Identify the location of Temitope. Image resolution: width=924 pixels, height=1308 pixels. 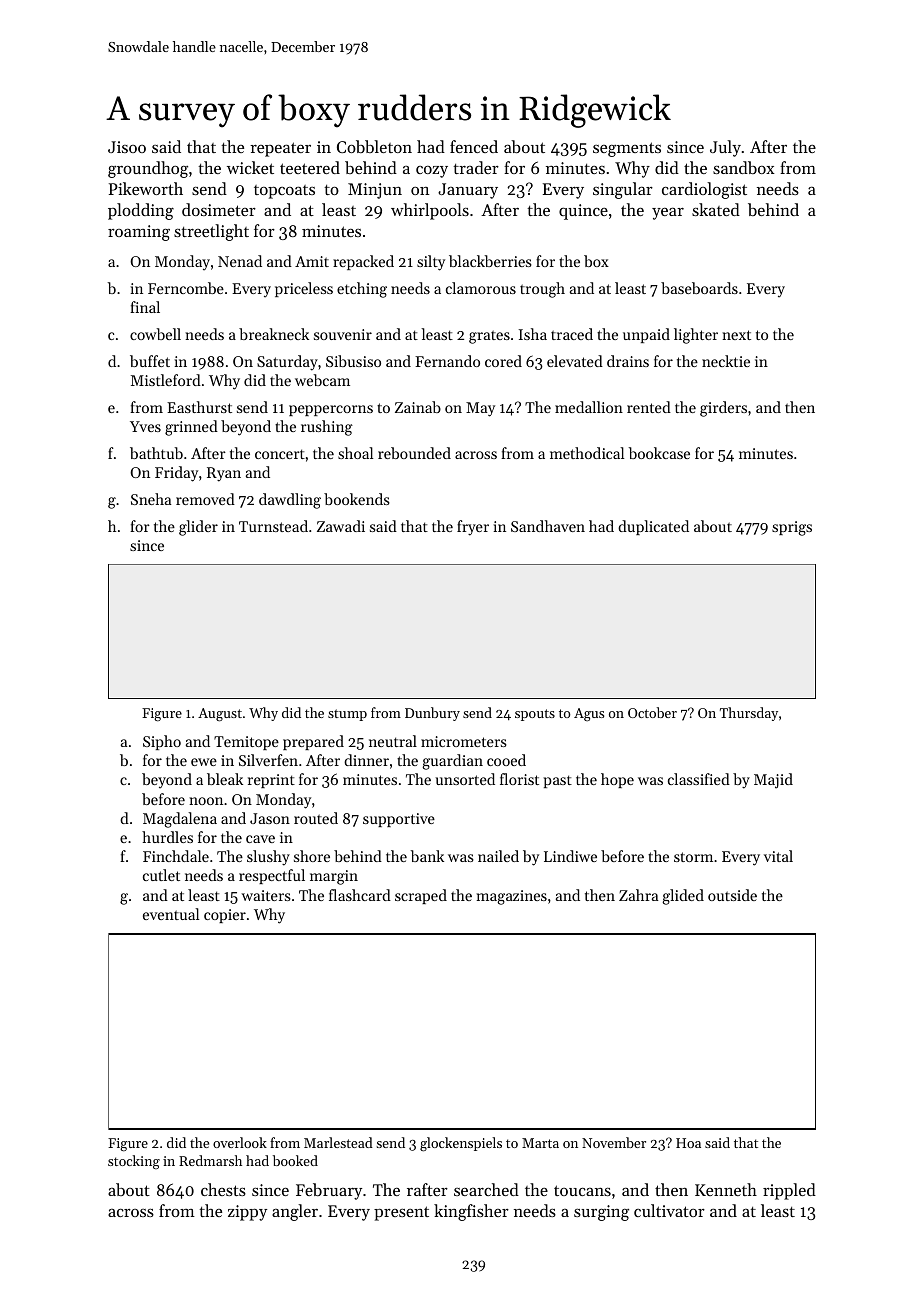
(246, 743).
